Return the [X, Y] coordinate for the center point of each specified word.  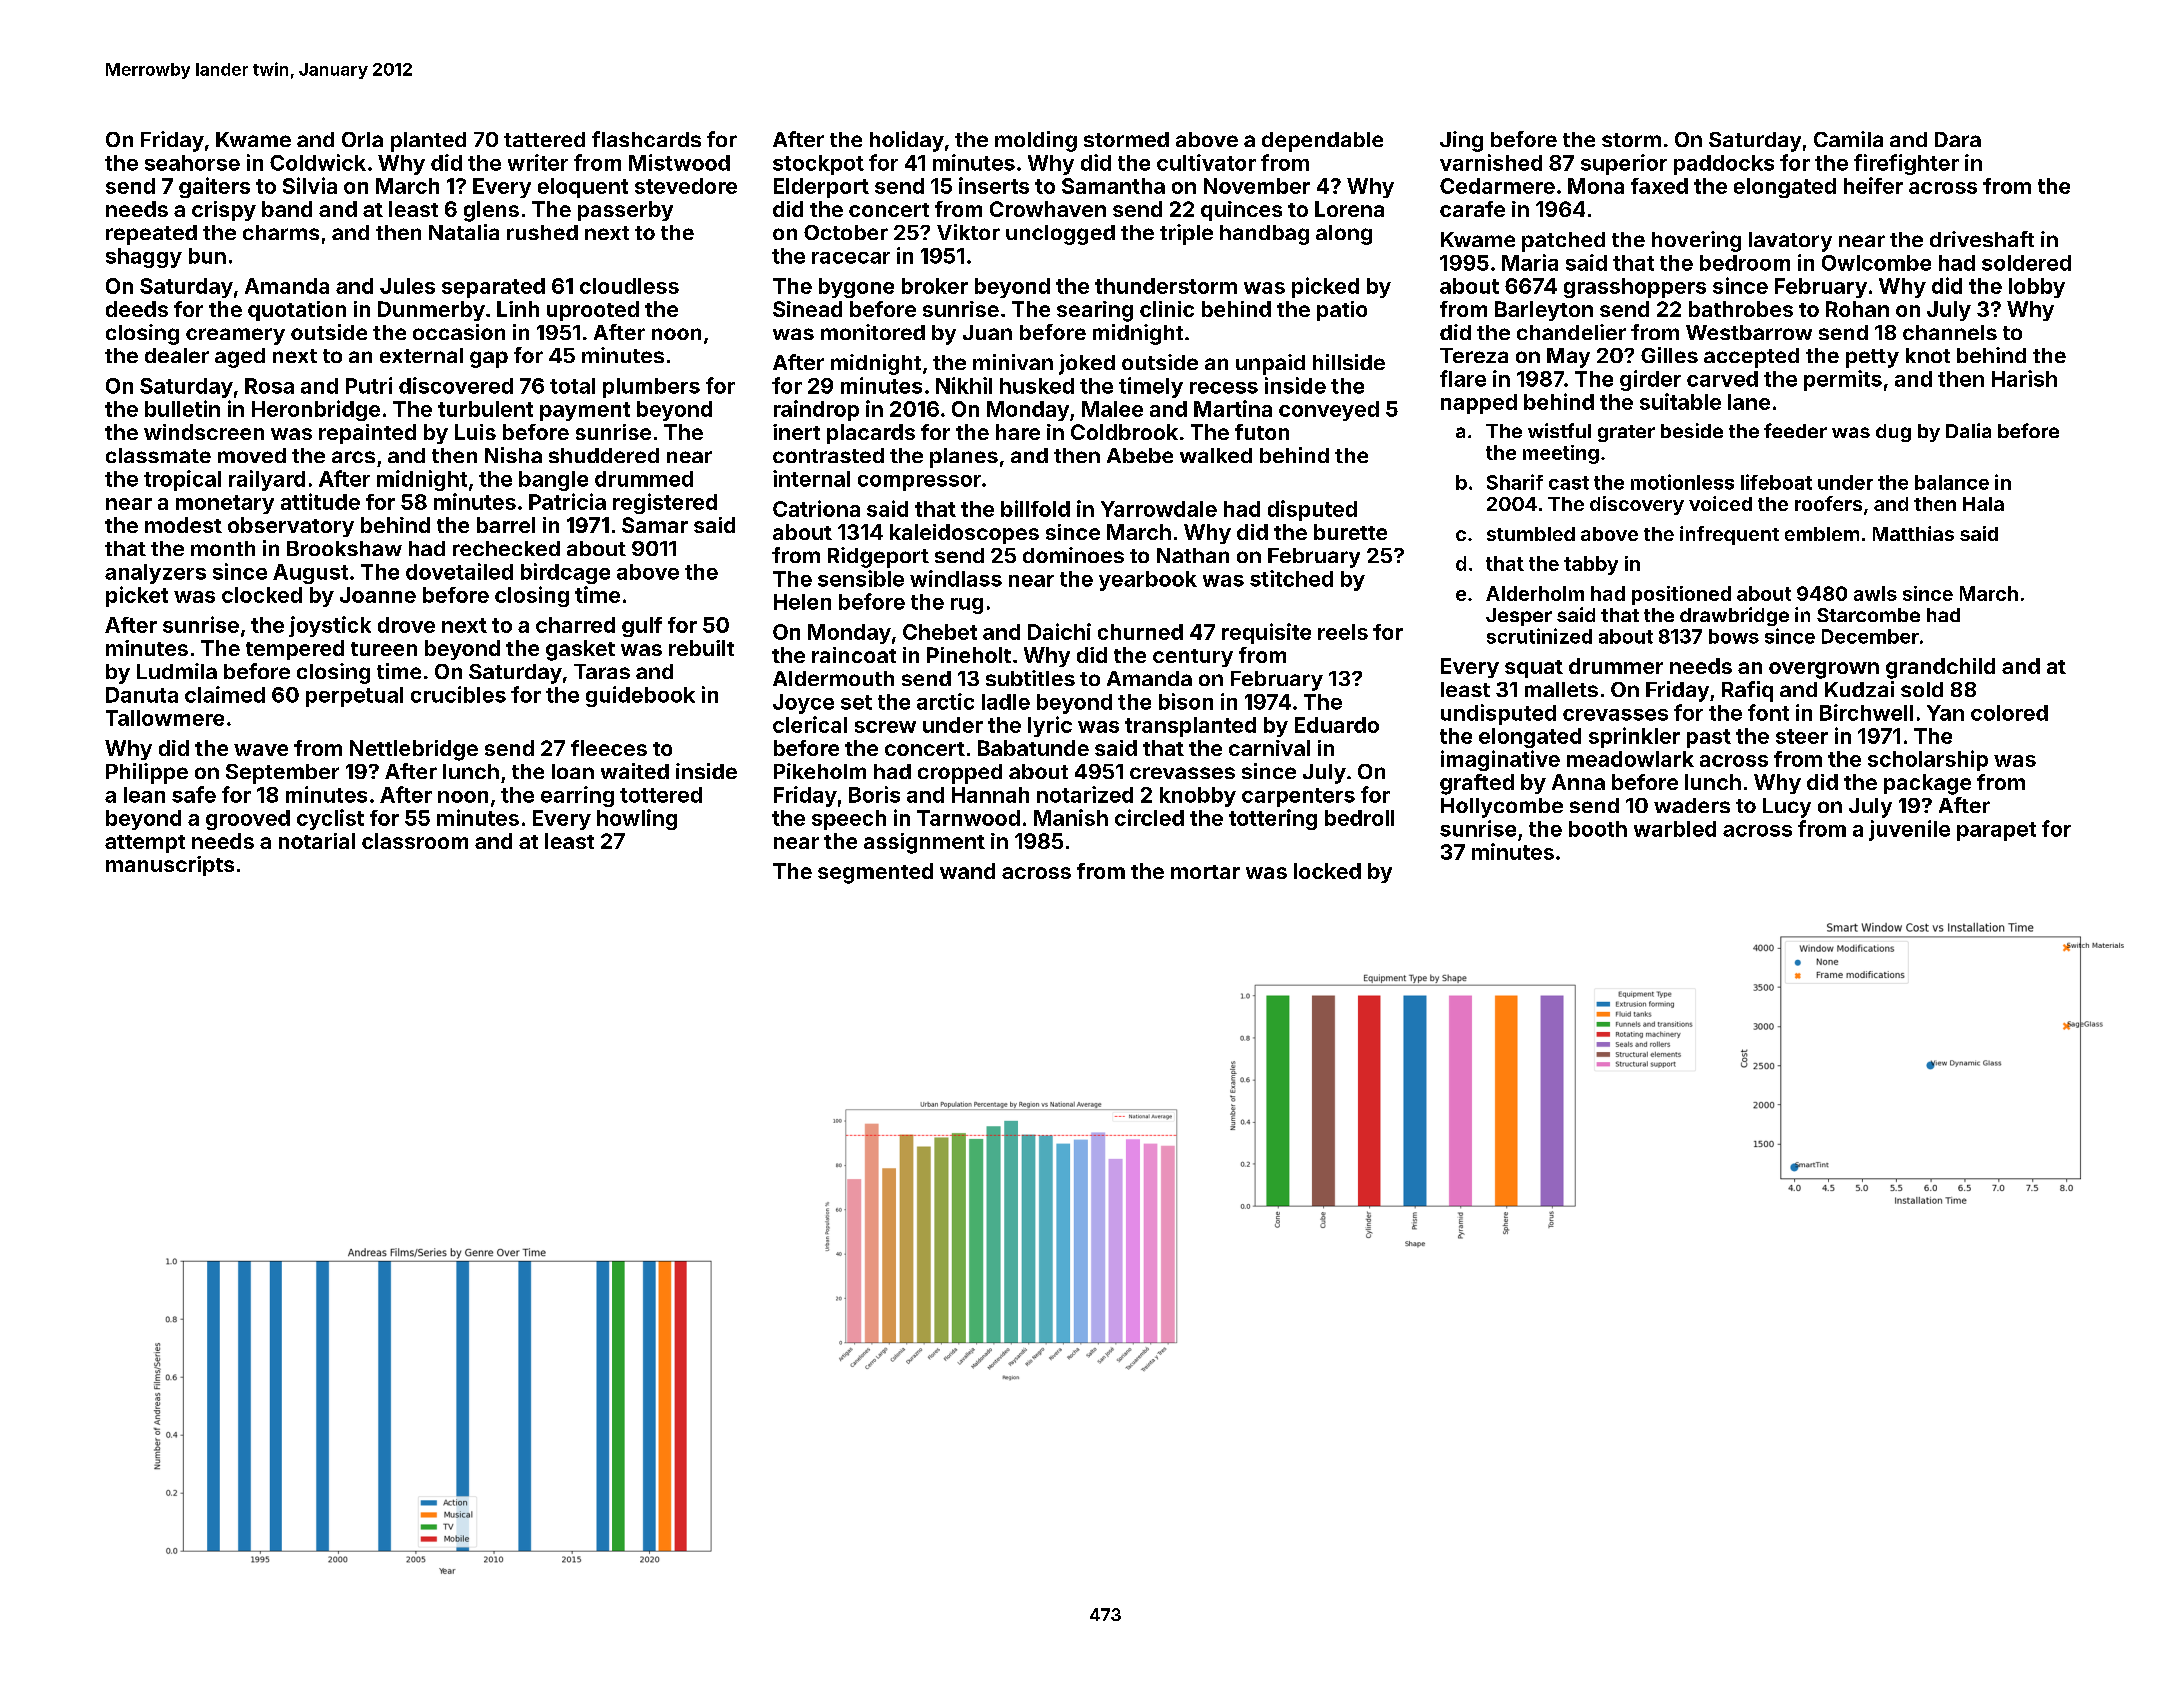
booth [1598, 829]
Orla [362, 139]
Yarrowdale [1159, 509]
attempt [145, 844]
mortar [1205, 872]
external [421, 355]
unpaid [1270, 364]
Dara [1958, 139]
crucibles [458, 694]
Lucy [1787, 808]
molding [1036, 141]
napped [1479, 404]
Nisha [513, 455]
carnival [1269, 748]
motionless [1682, 482]
